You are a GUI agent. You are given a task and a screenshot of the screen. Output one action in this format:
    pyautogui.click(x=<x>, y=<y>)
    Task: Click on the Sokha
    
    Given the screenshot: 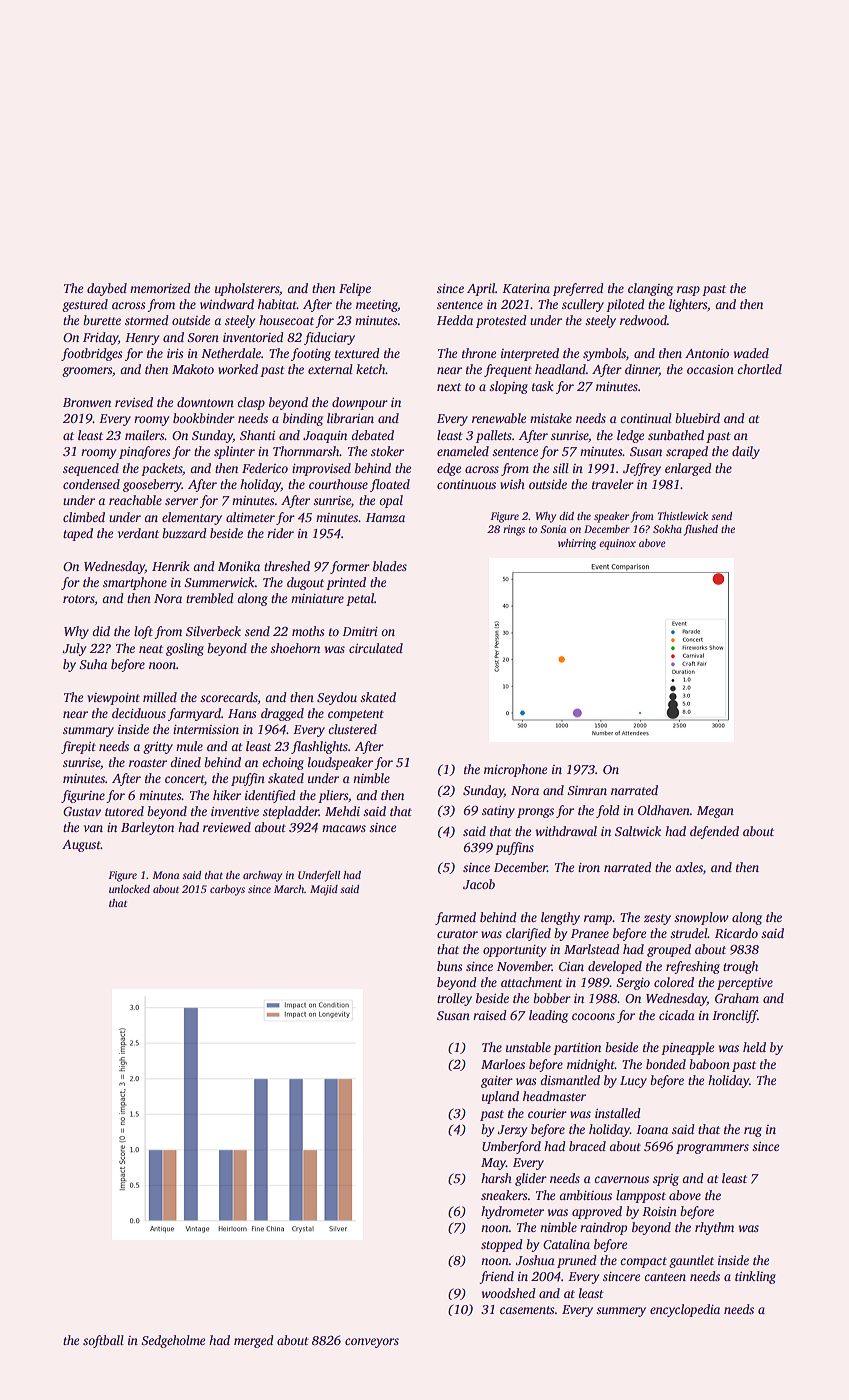 What is the action you would take?
    pyautogui.click(x=667, y=529)
